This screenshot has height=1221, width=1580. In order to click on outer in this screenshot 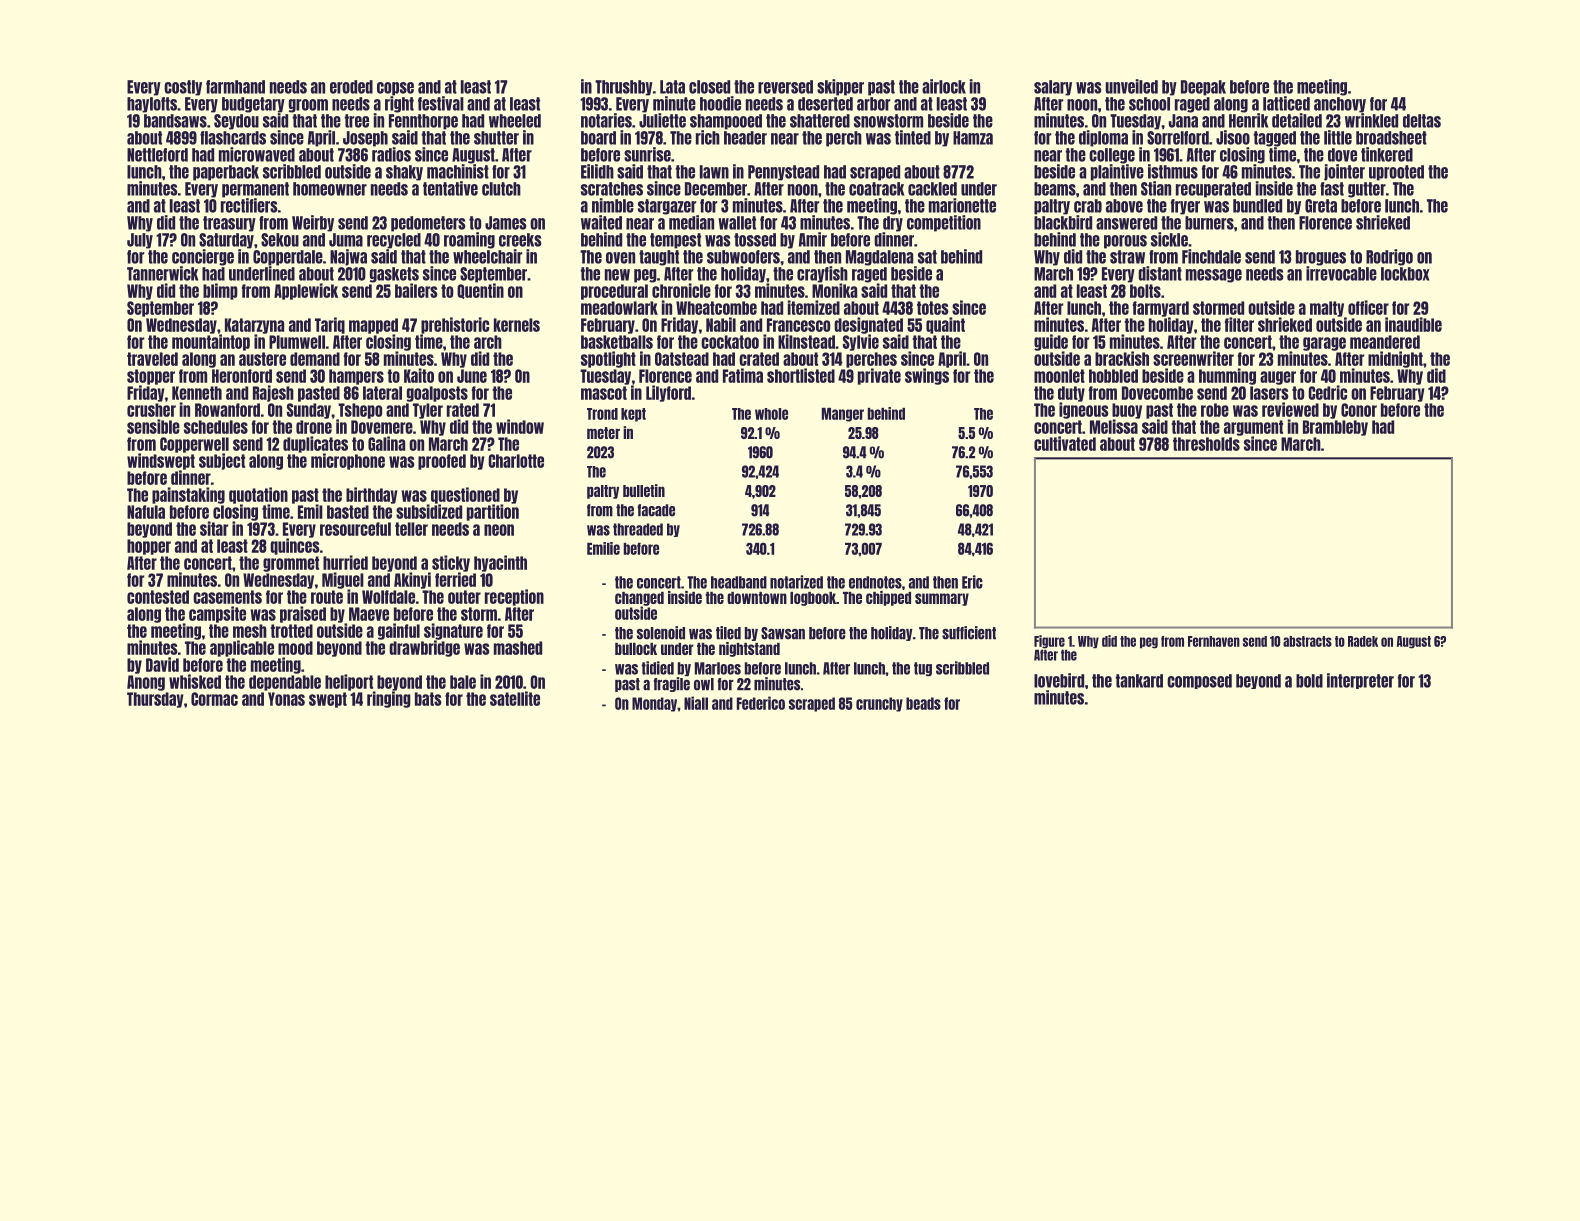, I will do `click(464, 597)`.
